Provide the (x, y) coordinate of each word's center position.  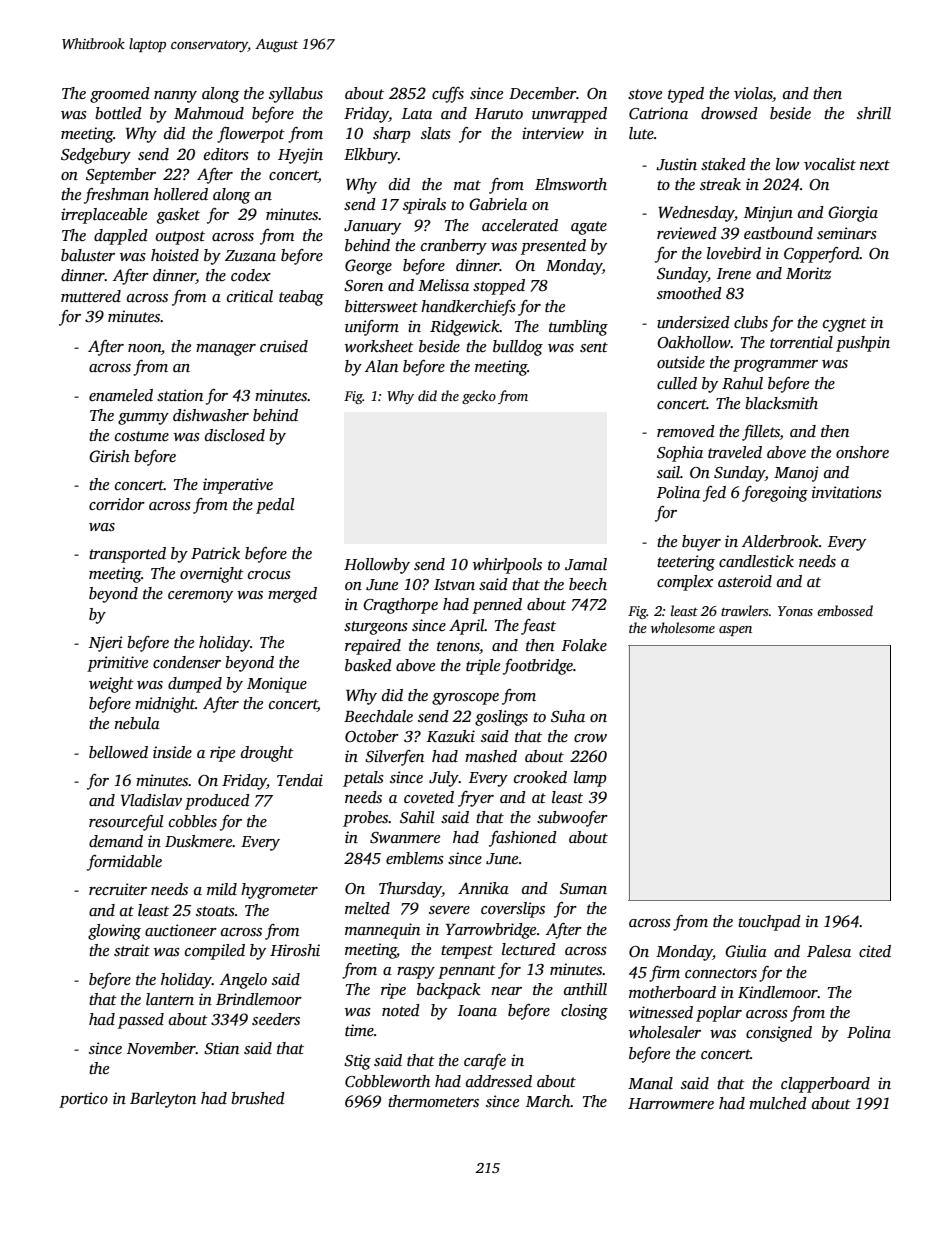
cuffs (448, 95)
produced (217, 802)
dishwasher (211, 415)
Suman (583, 889)
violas (753, 94)
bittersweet (381, 306)
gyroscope (465, 699)
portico (83, 1100)
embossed (845, 610)
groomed (120, 95)
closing (584, 1012)
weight (111, 685)
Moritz (808, 273)
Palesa (829, 951)
